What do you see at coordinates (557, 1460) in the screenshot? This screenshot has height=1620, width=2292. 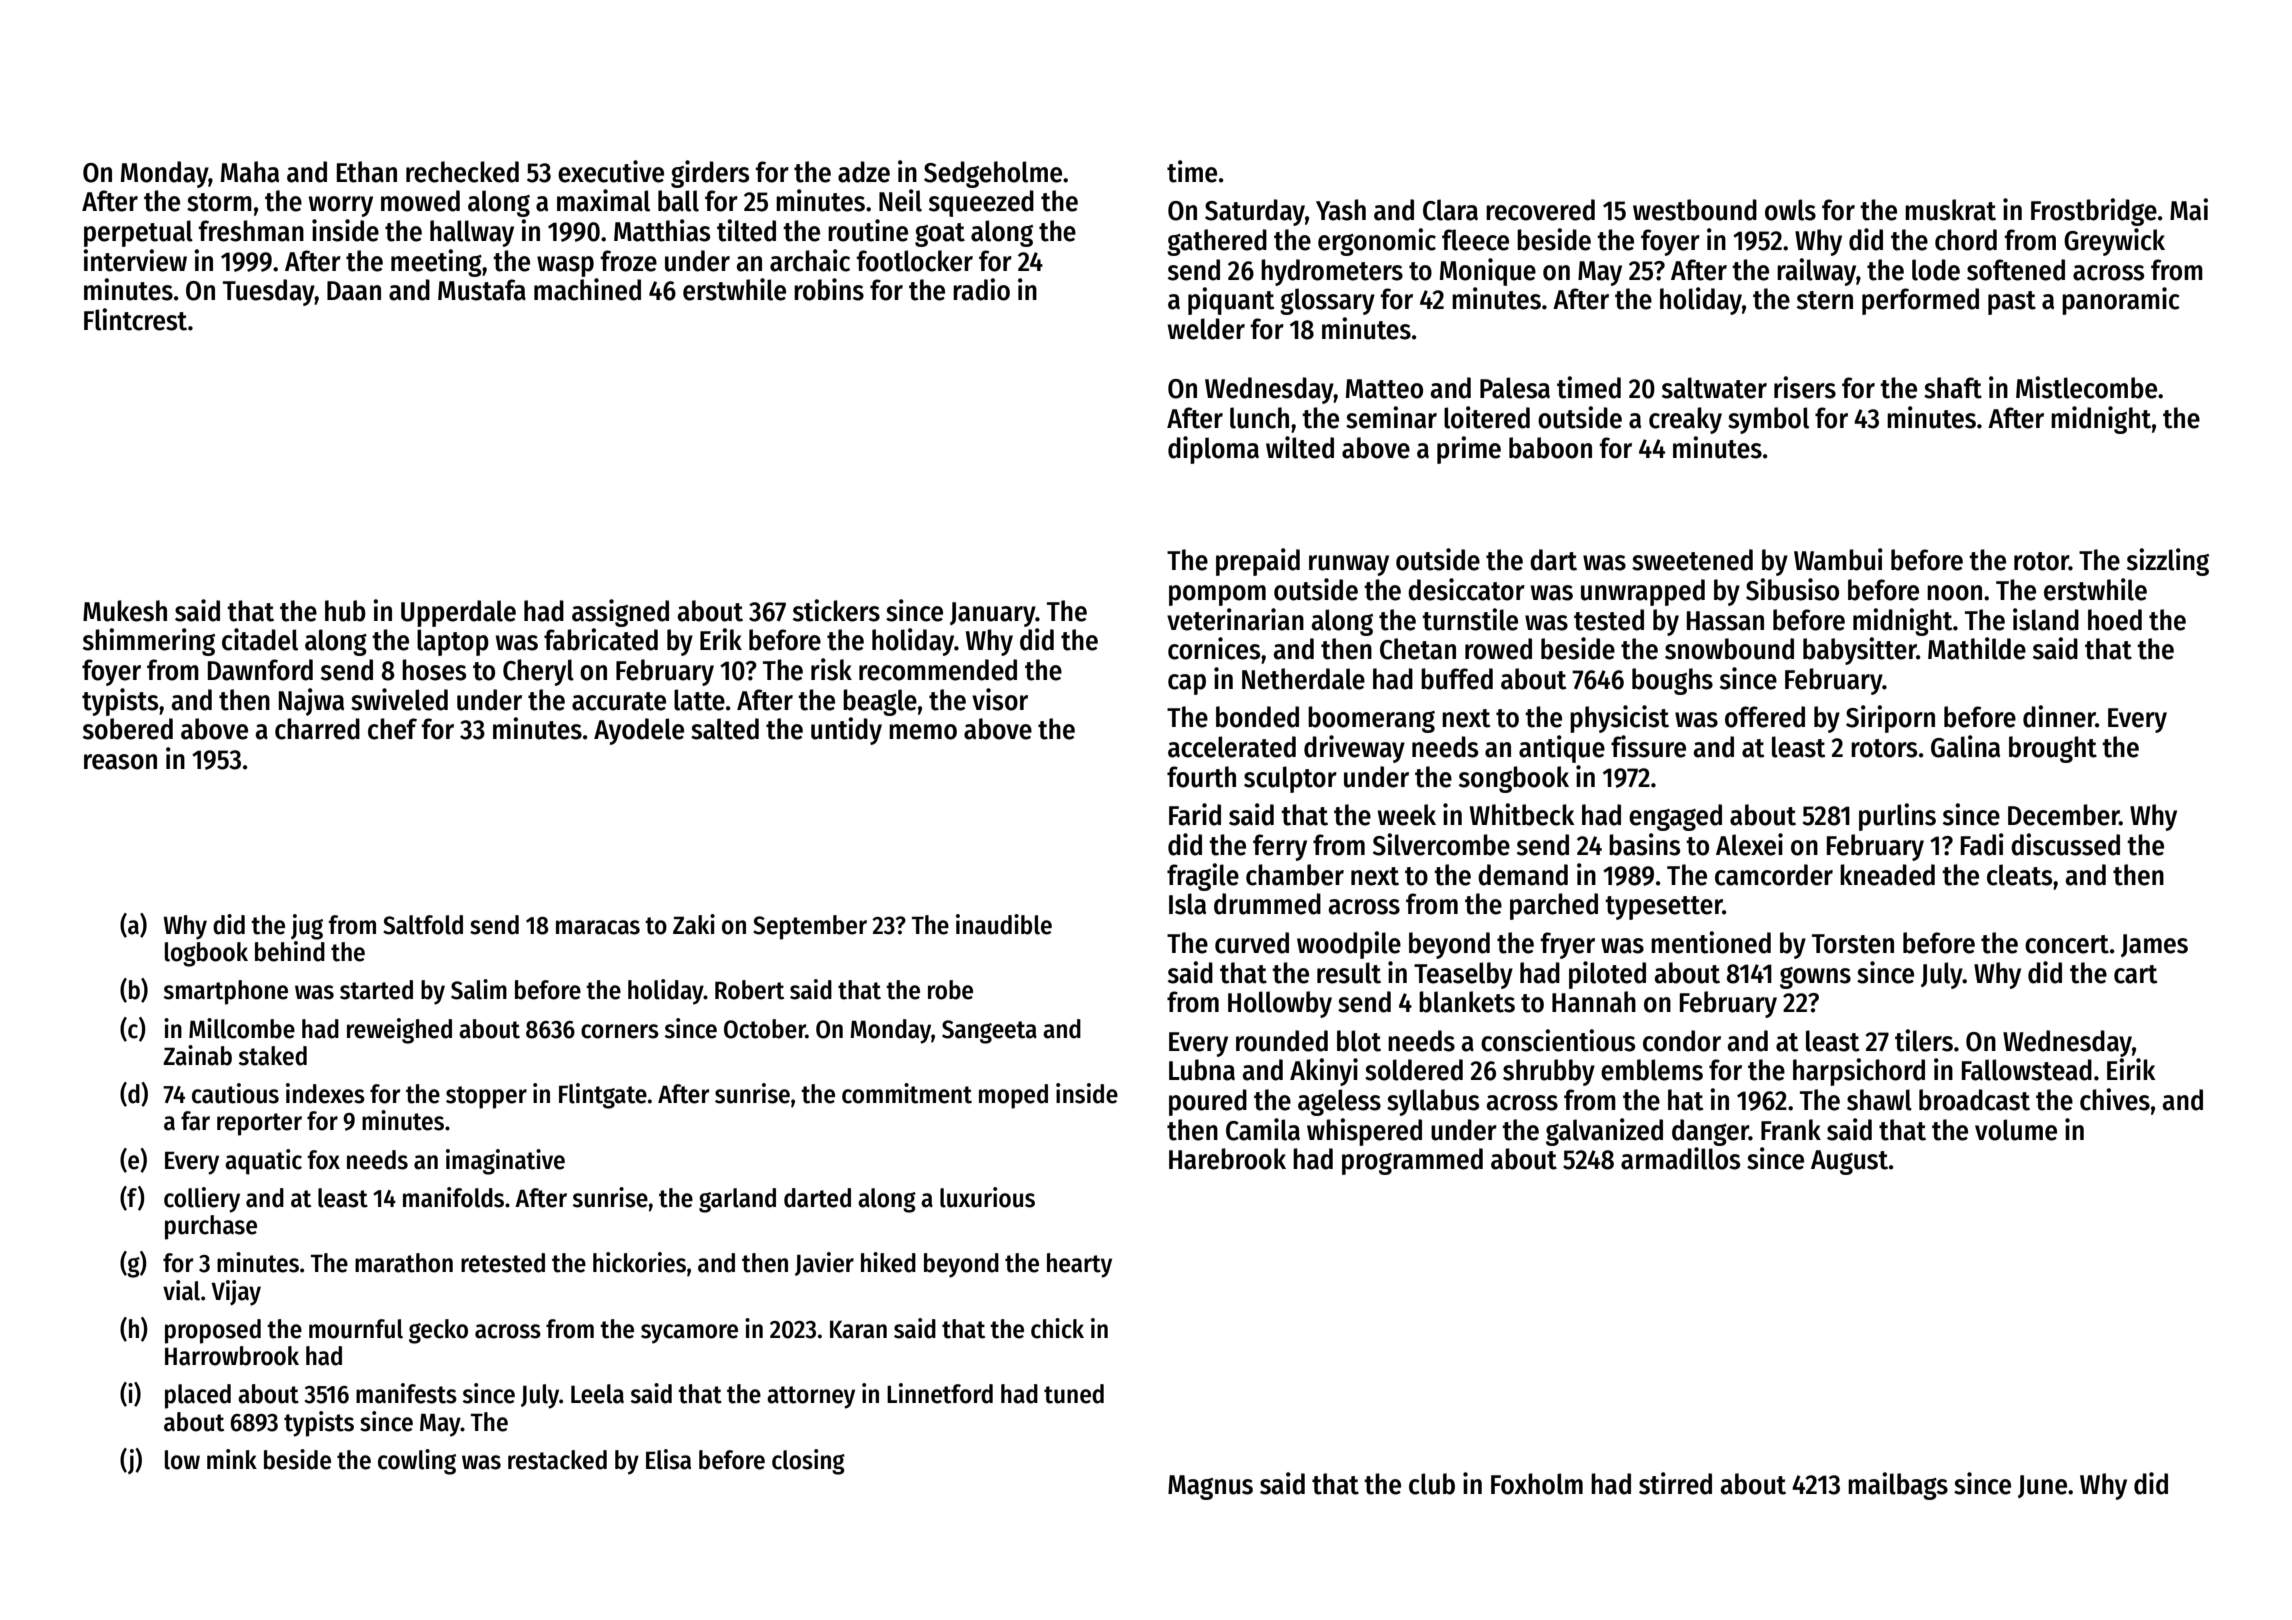 I see `restacked` at bounding box center [557, 1460].
